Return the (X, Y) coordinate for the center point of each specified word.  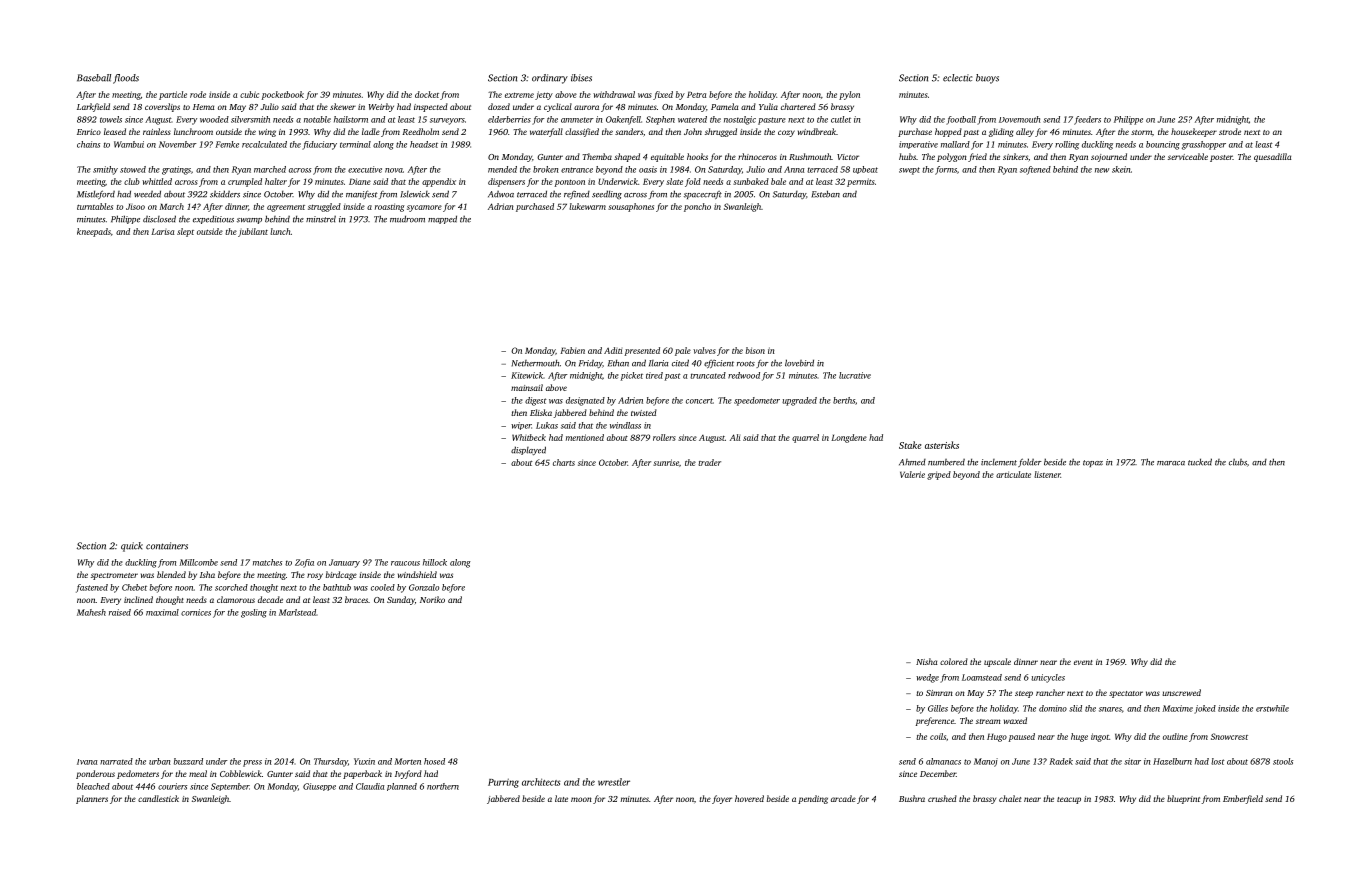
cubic (249, 94)
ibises (581, 78)
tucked (1200, 462)
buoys (987, 79)
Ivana (87, 762)
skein (1121, 169)
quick (132, 547)
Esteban (826, 194)
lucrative (855, 375)
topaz (1093, 463)
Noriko (432, 599)
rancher (1050, 692)
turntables (95, 206)
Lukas (547, 425)
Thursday (331, 762)
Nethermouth (535, 363)
